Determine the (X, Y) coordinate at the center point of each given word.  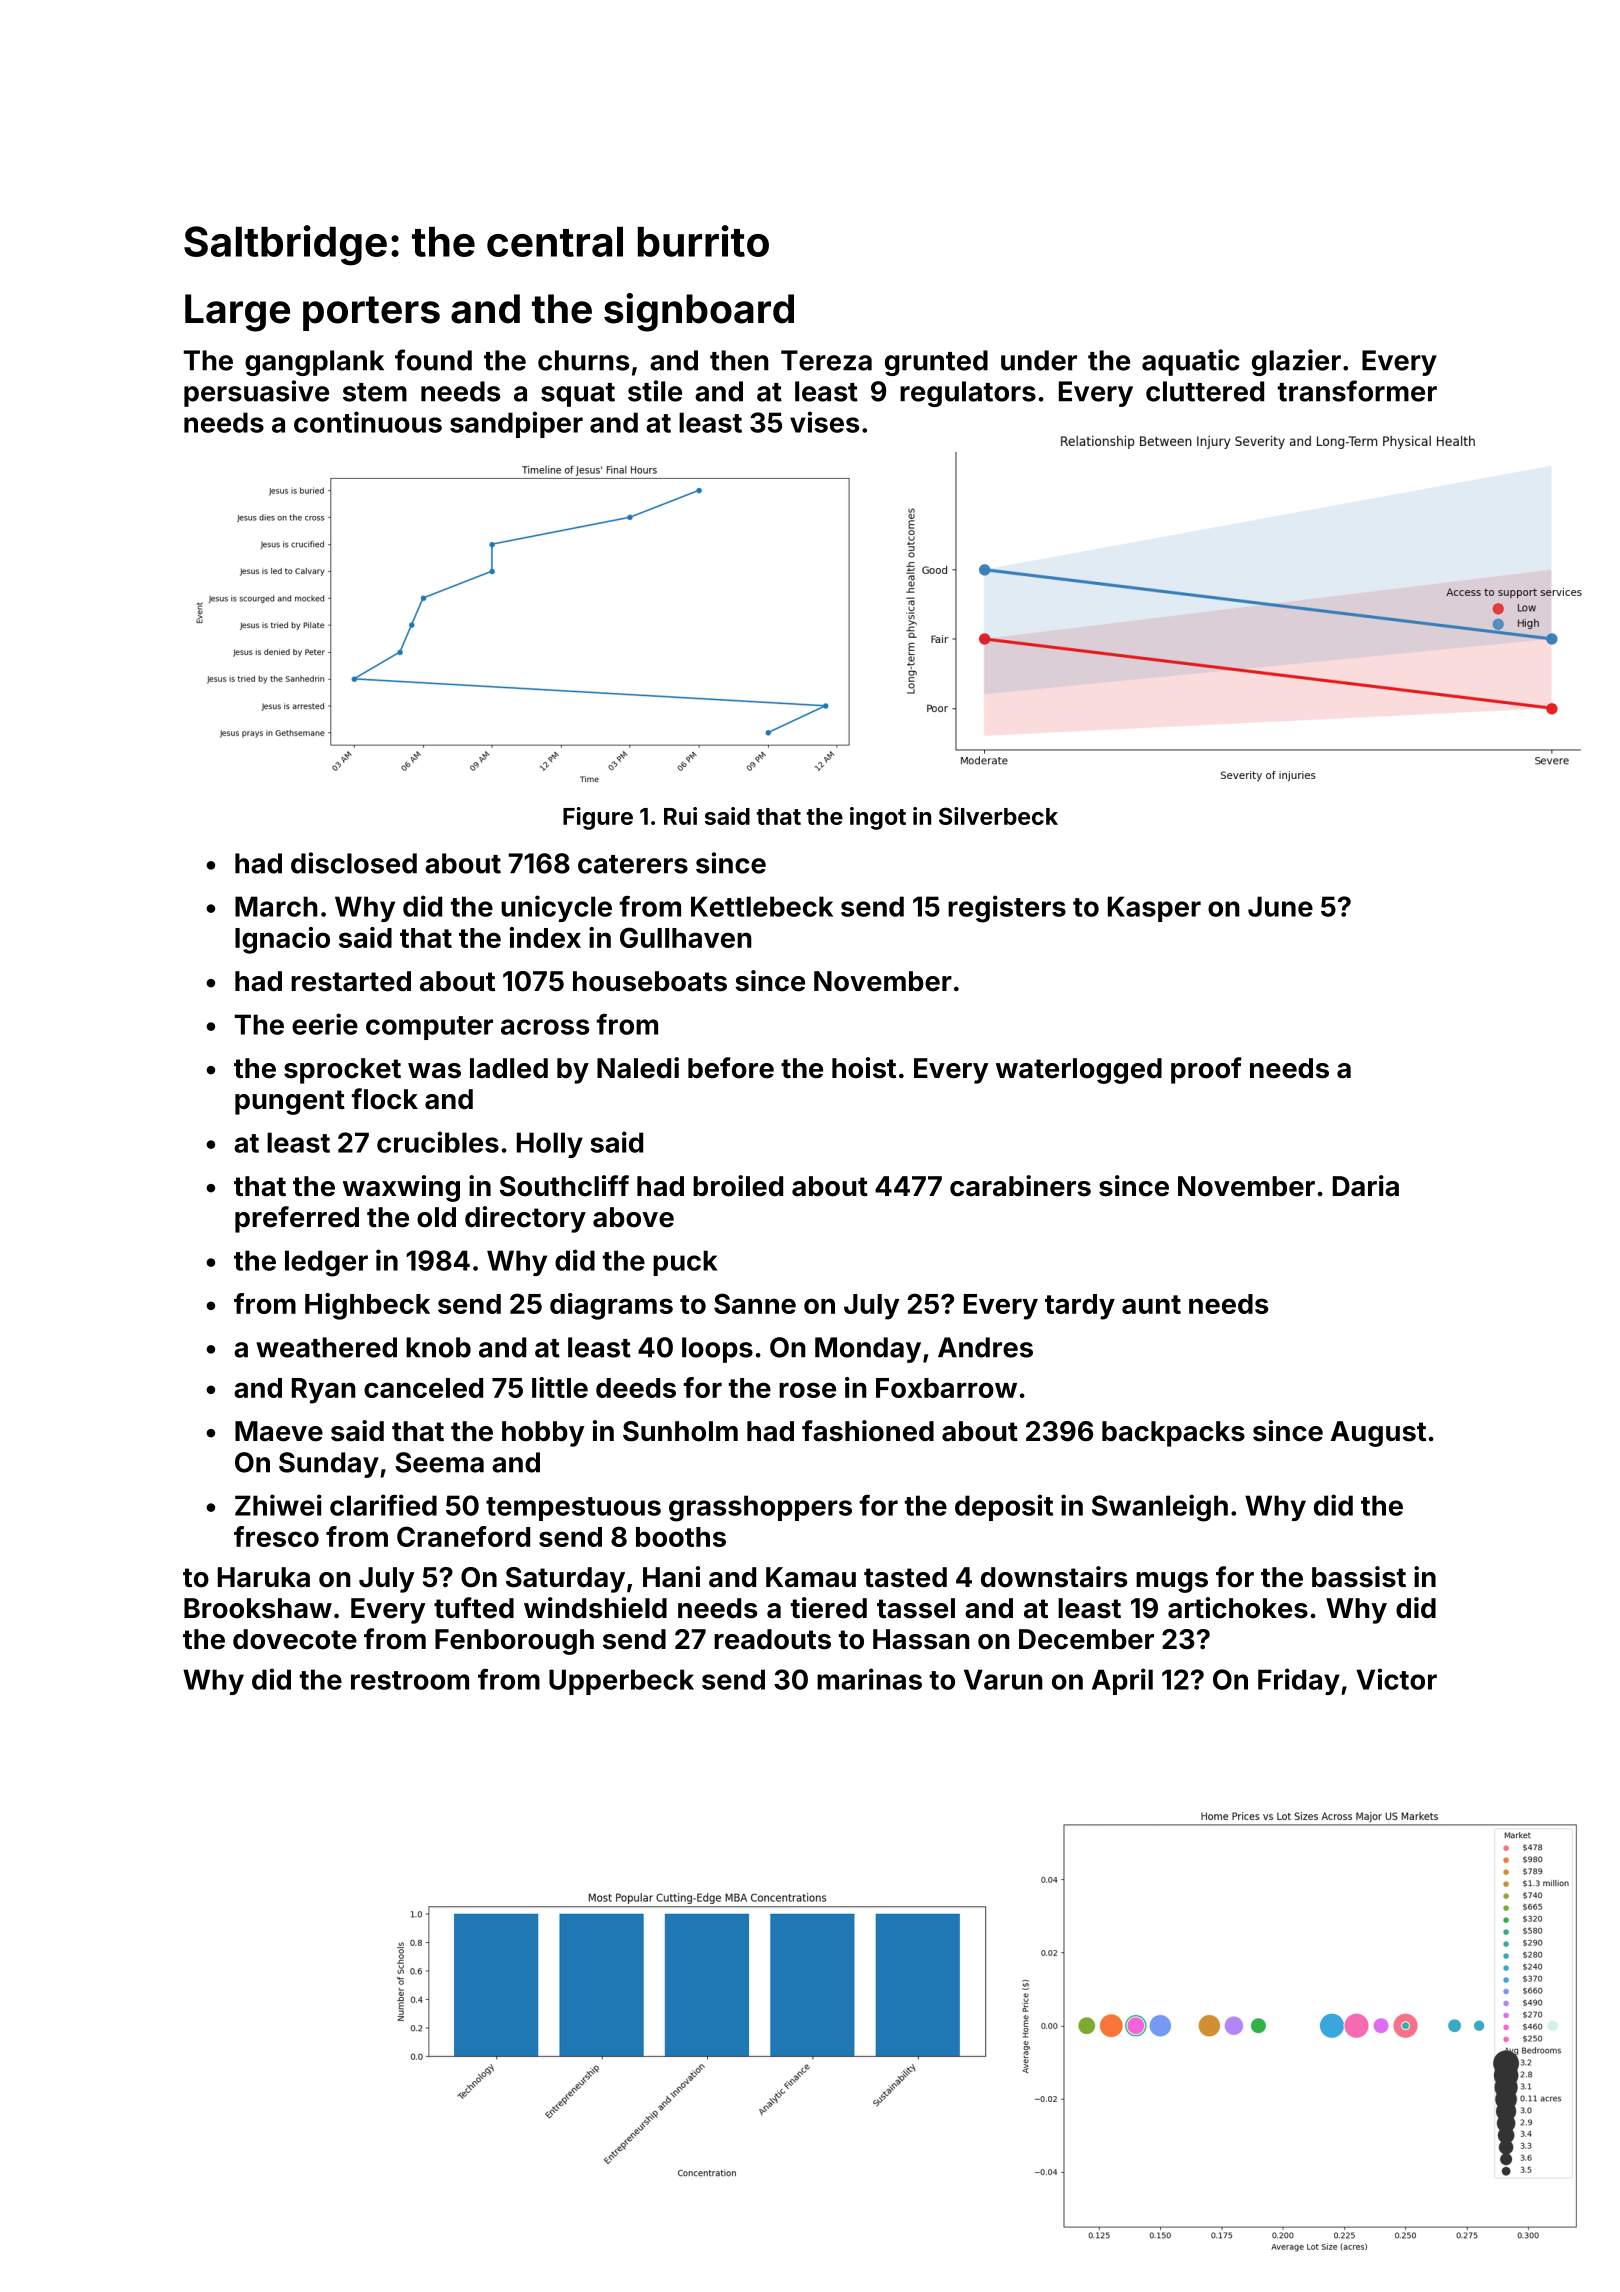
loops (717, 1350)
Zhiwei (278, 1505)
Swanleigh (1160, 1508)
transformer (1357, 391)
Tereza (826, 360)
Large (237, 313)
